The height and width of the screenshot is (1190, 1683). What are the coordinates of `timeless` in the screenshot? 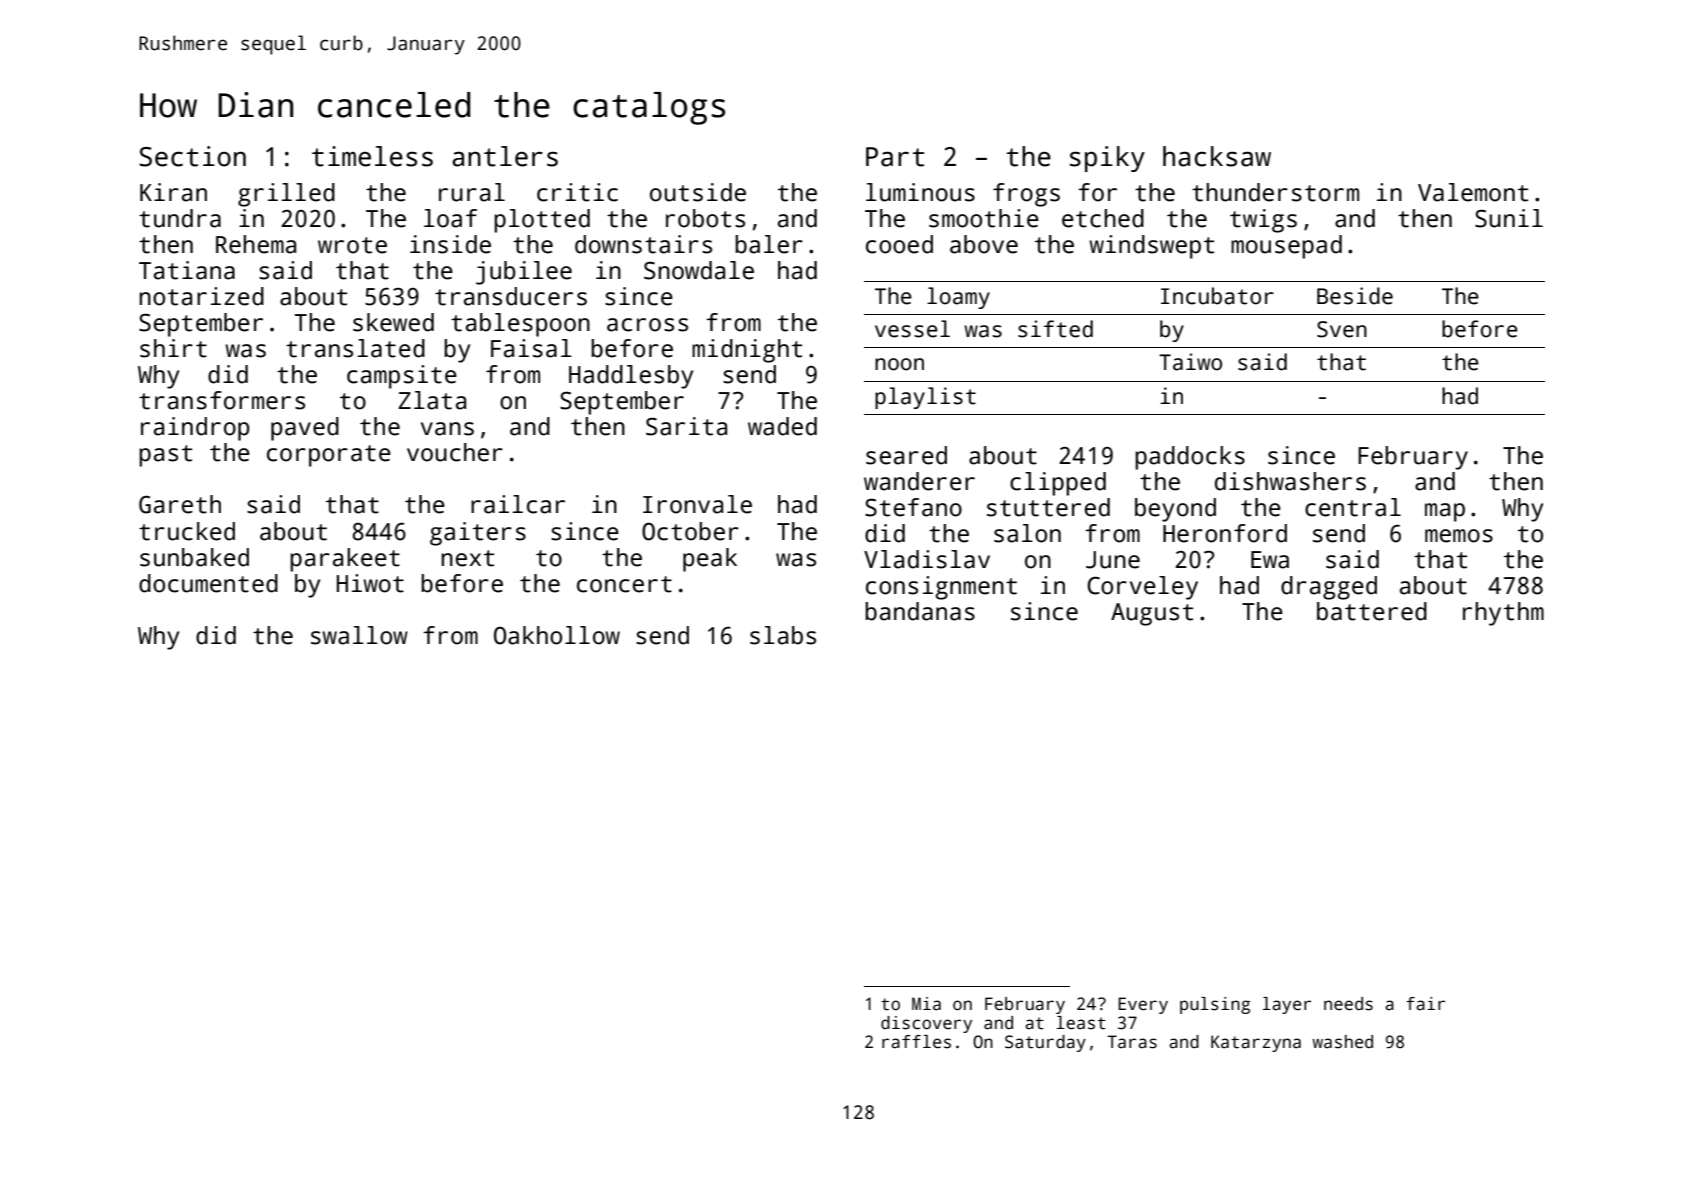 It's located at (372, 156).
